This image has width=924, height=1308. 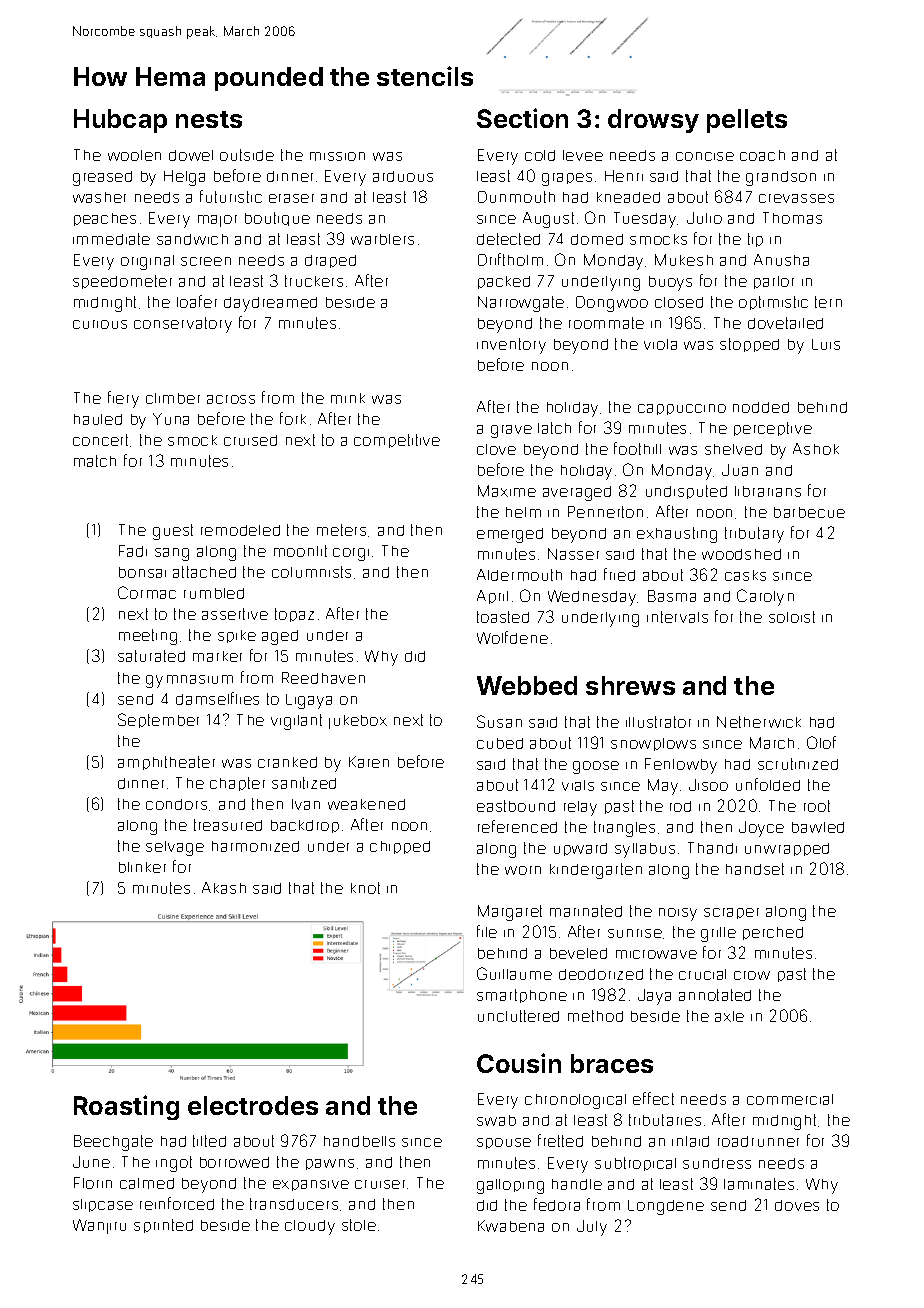 What do you see at coordinates (809, 512) in the image?
I see `barbecue` at bounding box center [809, 512].
